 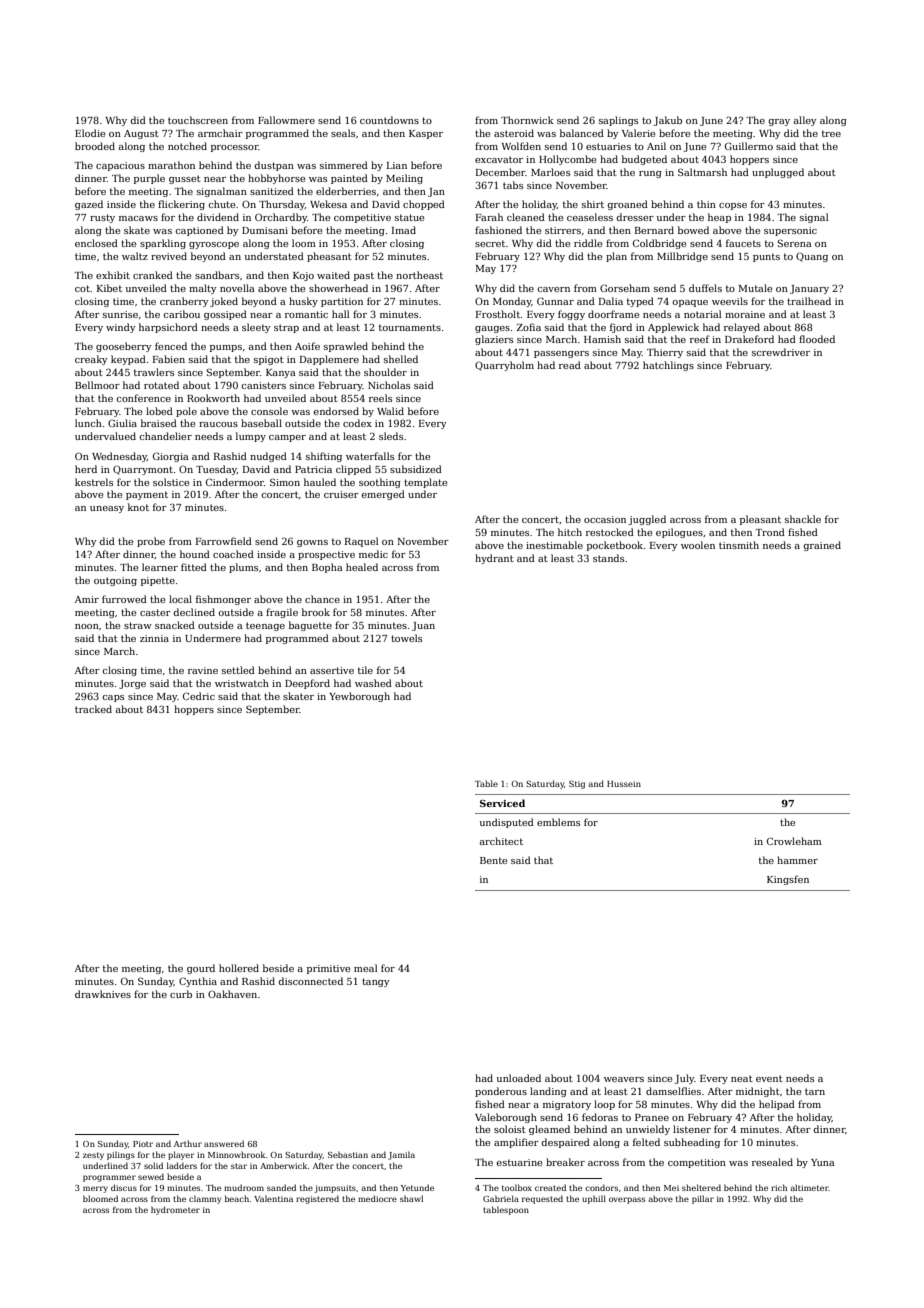 What do you see at coordinates (570, 365) in the page?
I see `read` at bounding box center [570, 365].
